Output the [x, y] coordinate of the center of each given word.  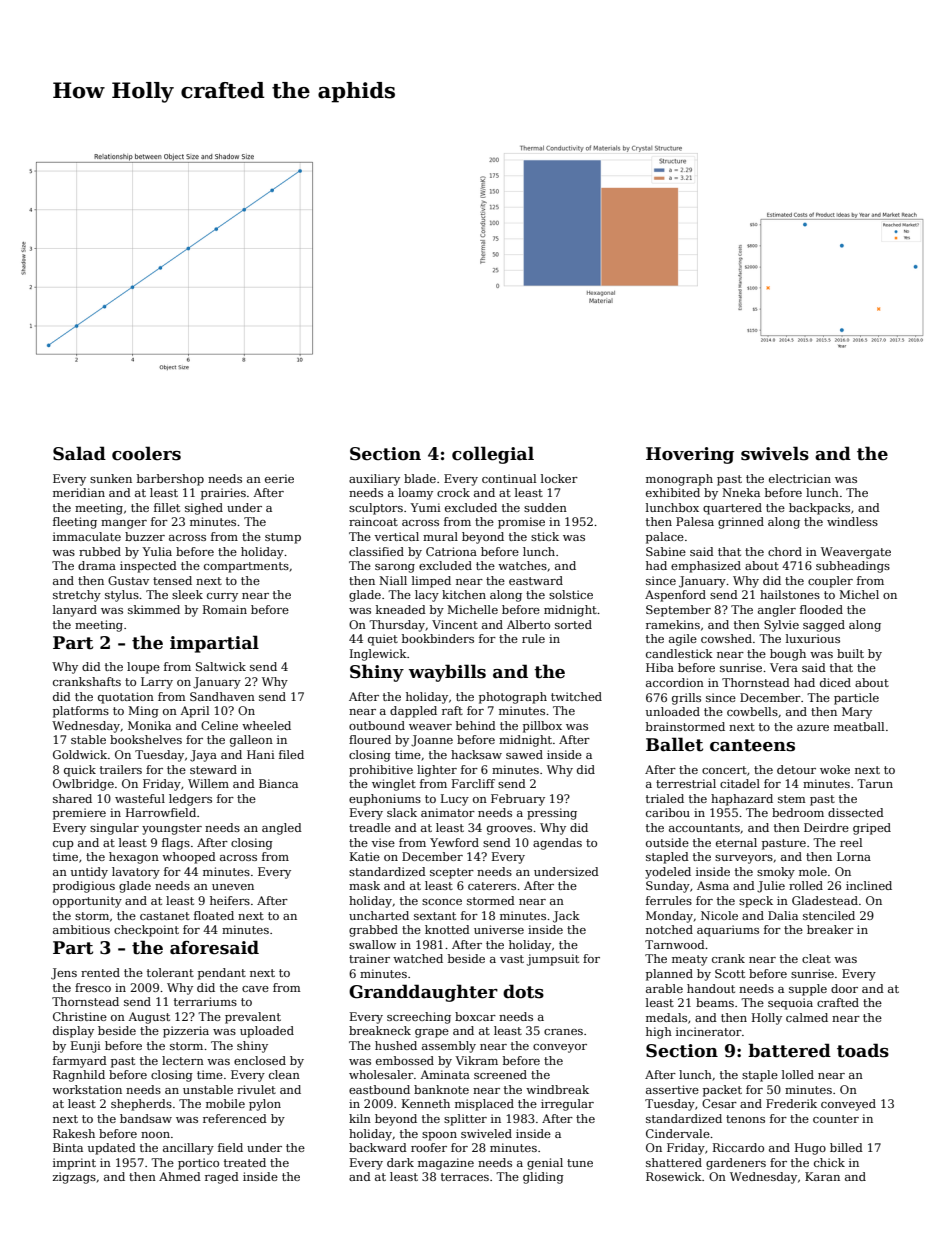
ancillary [188, 1149]
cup [63, 845]
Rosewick [674, 1176]
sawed [524, 754]
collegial [493, 455]
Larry [157, 683]
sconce [442, 902]
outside [667, 842]
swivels [775, 453]
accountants [704, 828]
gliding [543, 1178]
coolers [146, 453]
